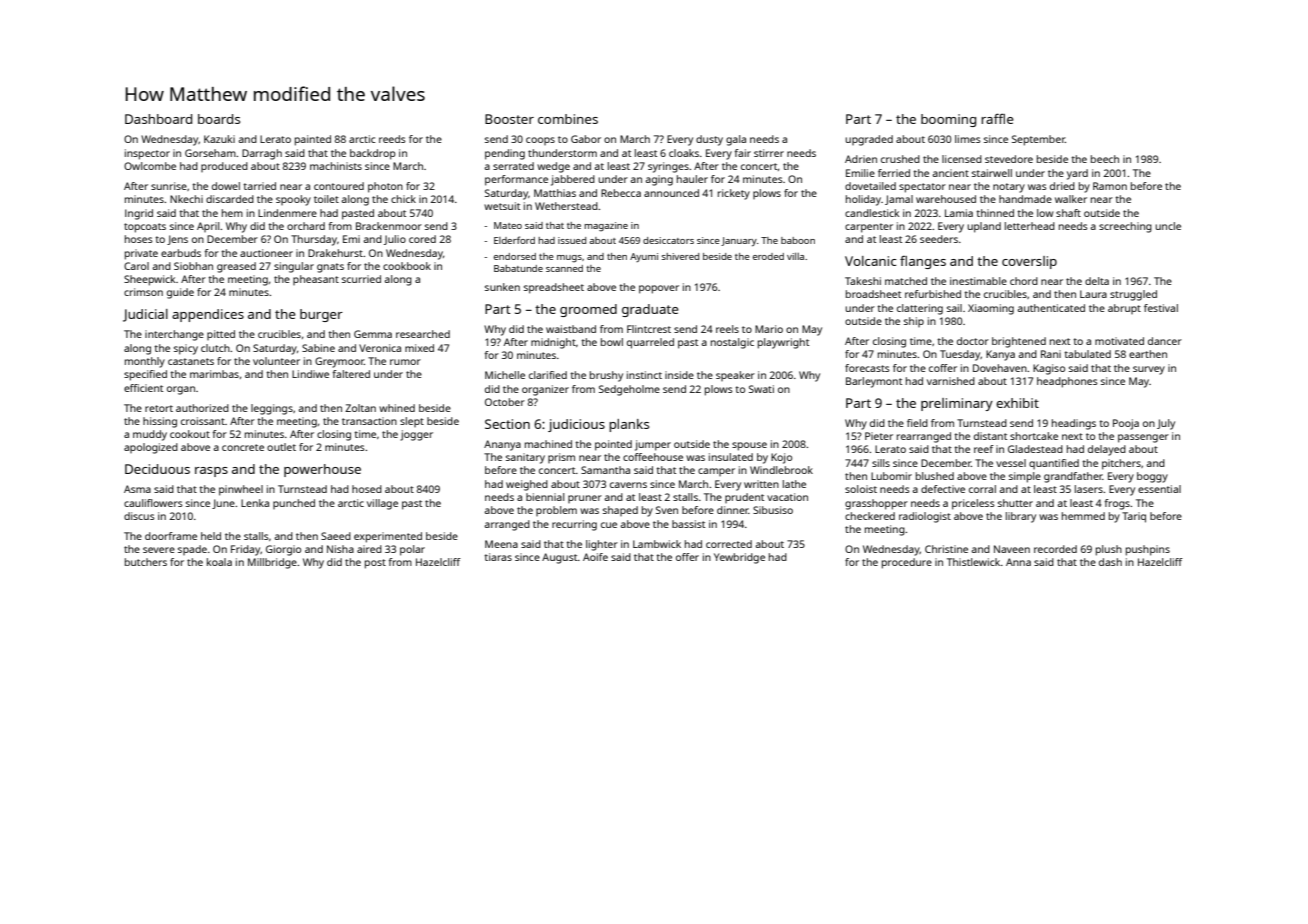  I want to click on seeders, so click(939, 239).
